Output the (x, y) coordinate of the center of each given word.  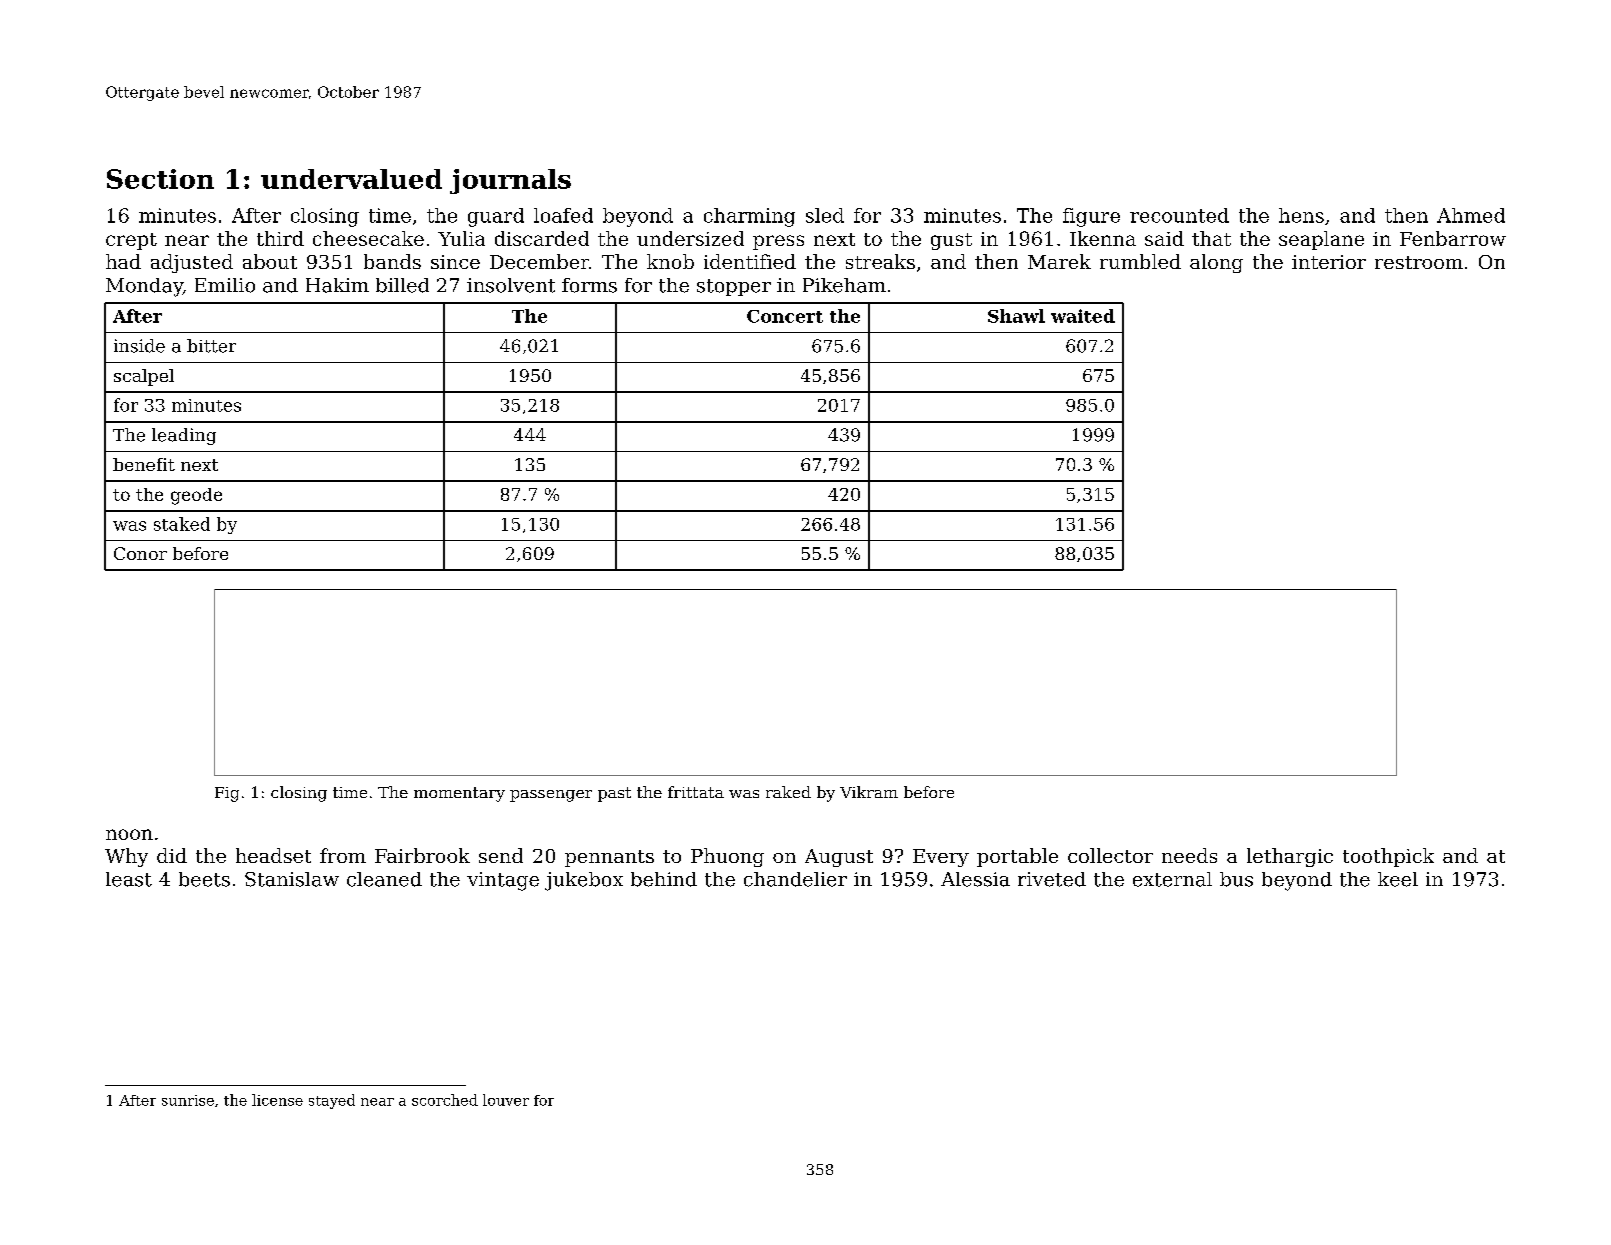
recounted (1179, 215)
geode (196, 496)
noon (129, 834)
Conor (140, 553)
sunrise (188, 1100)
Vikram (869, 792)
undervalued (351, 179)
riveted (1052, 879)
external (1172, 879)
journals (510, 181)
